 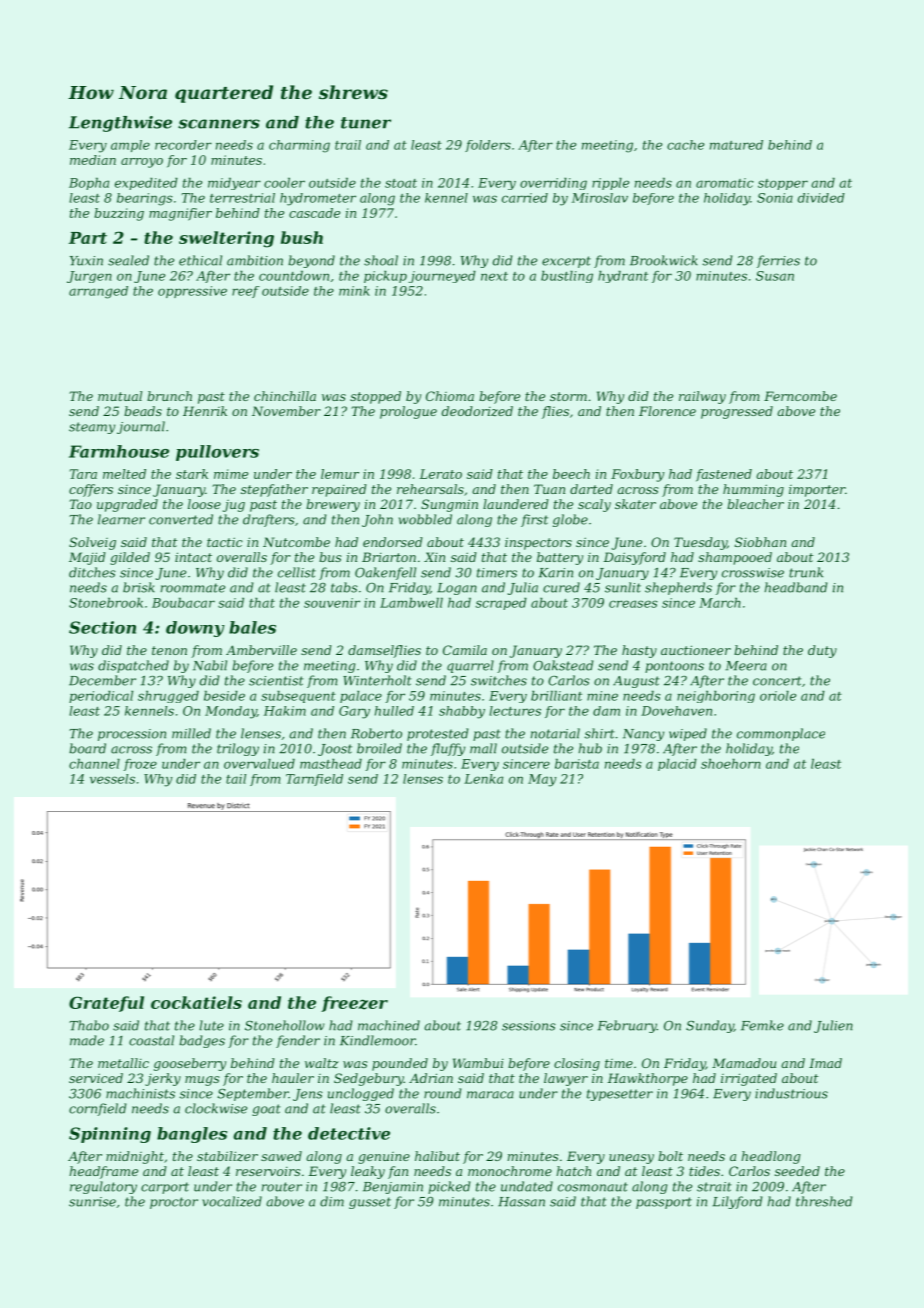 What do you see at coordinates (762, 1025) in the screenshot?
I see `Femke` at bounding box center [762, 1025].
